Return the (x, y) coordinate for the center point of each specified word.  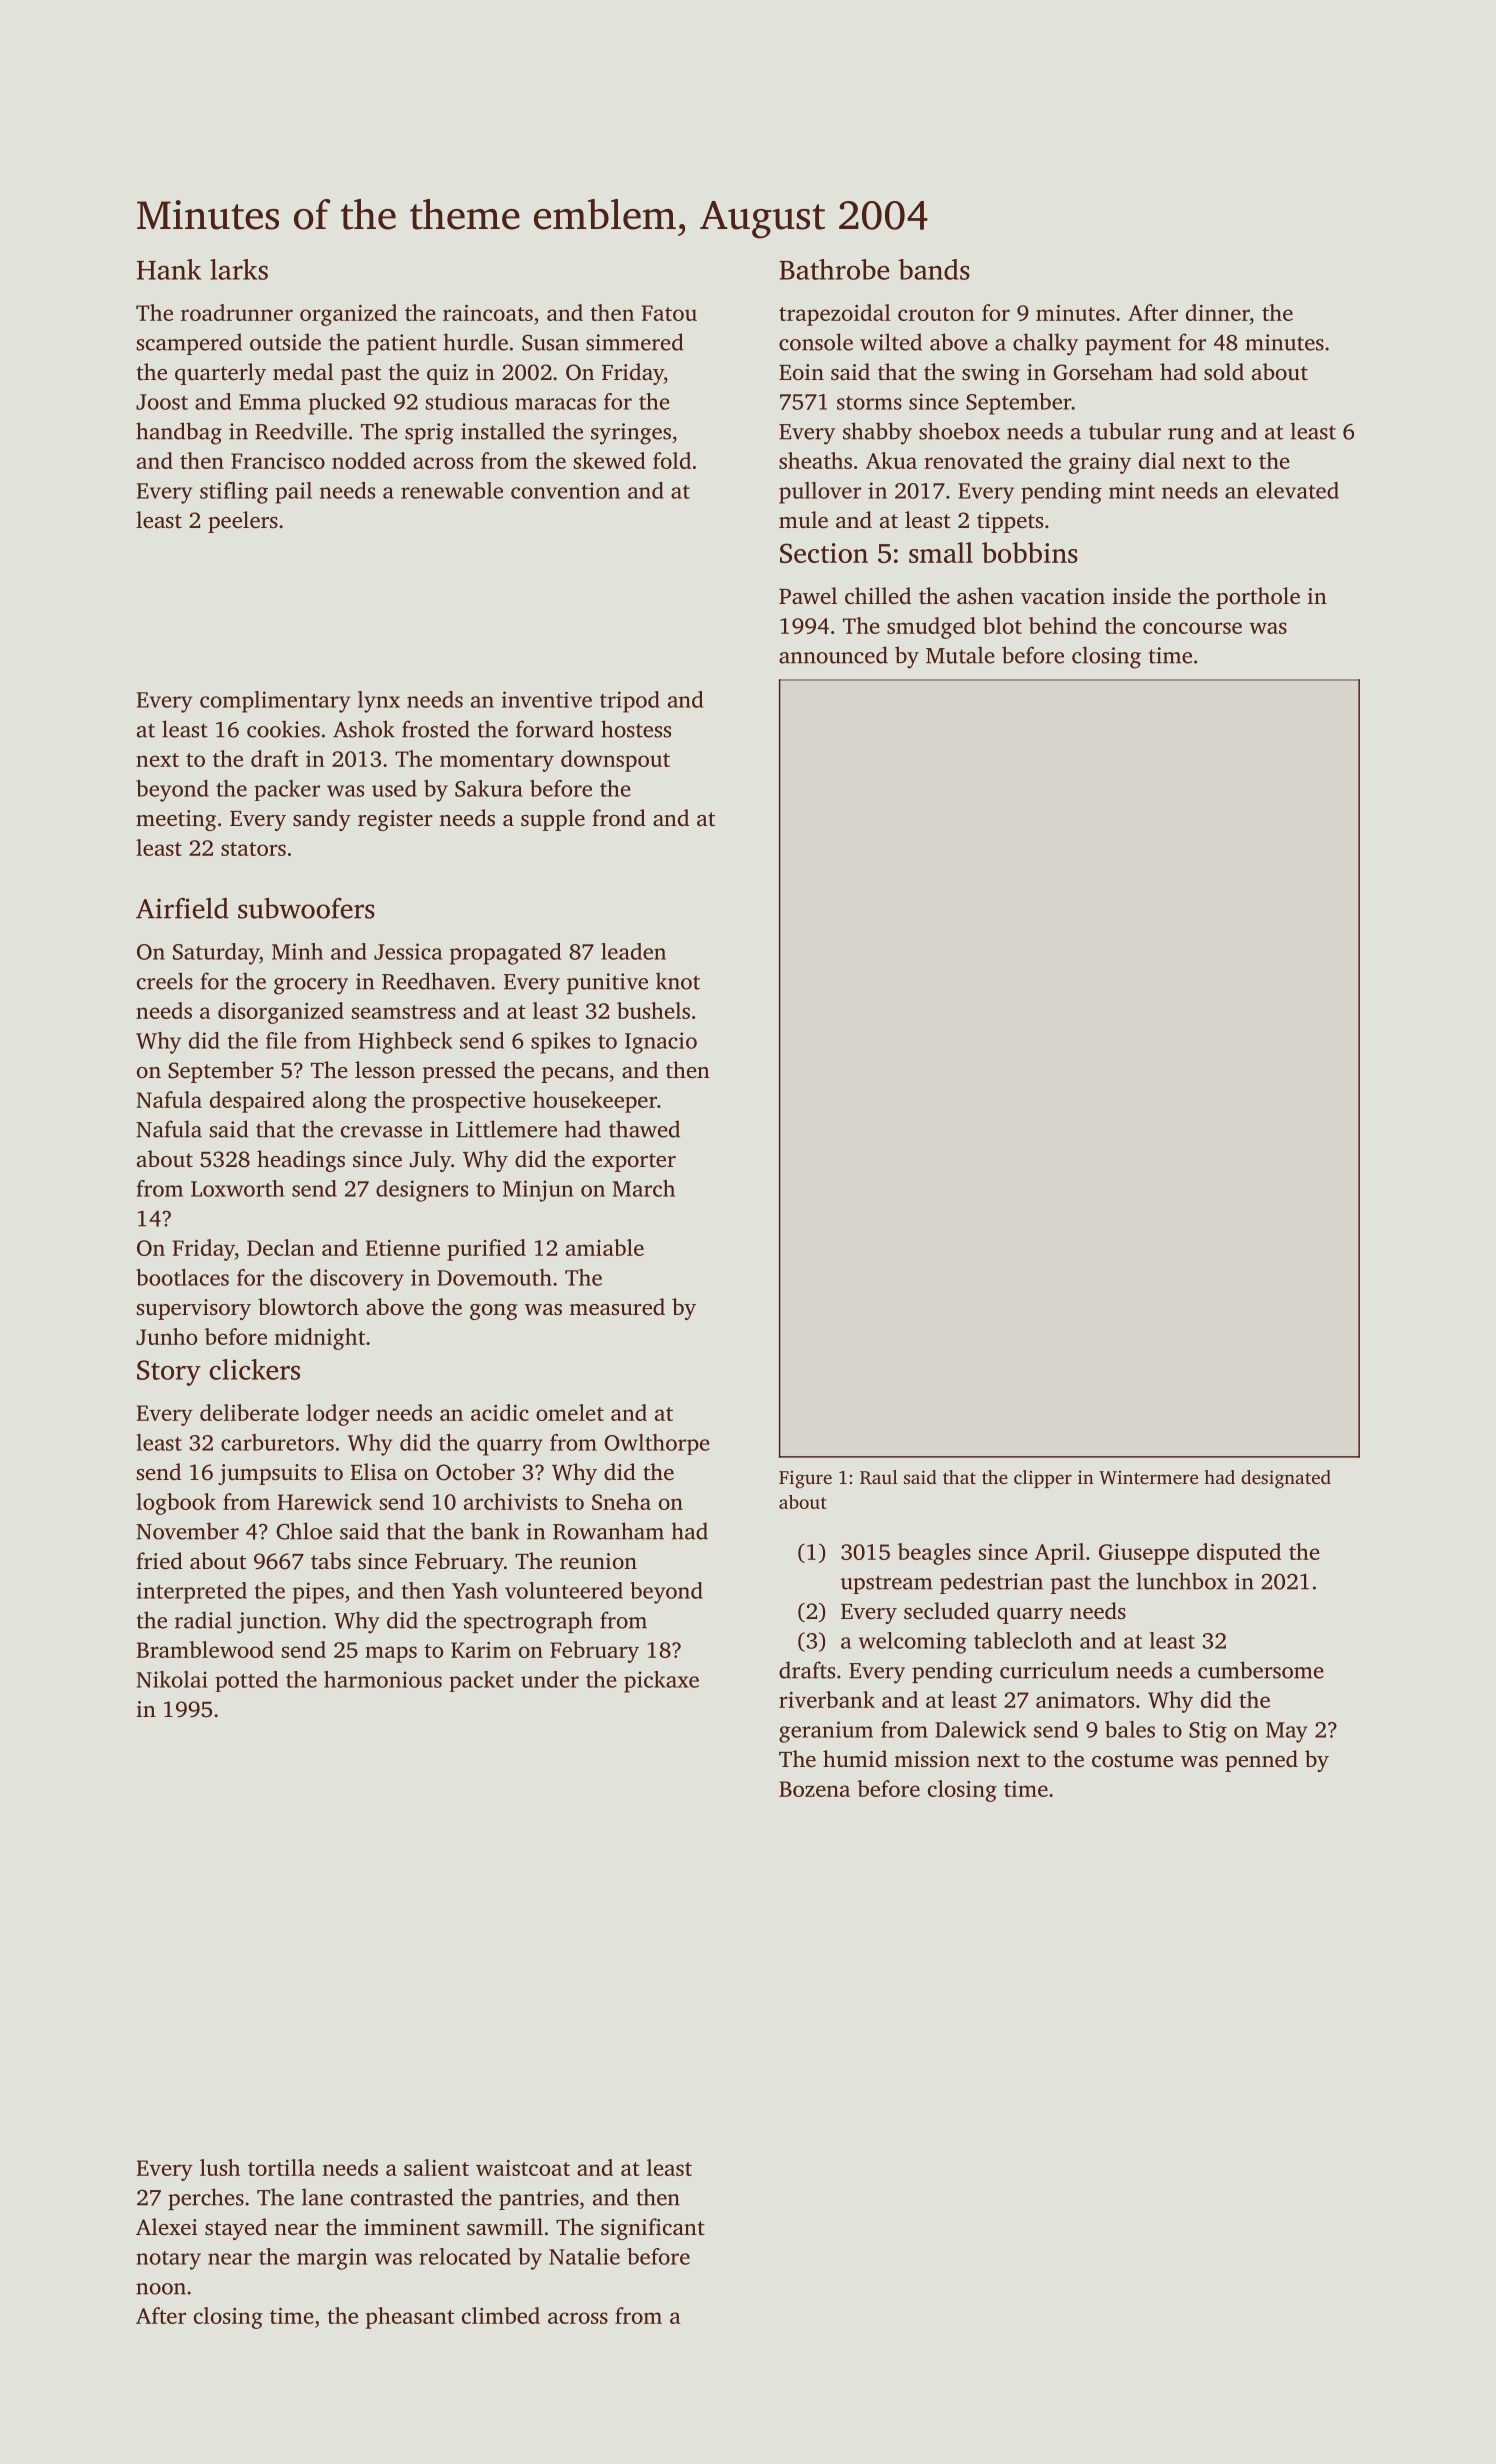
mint (1132, 490)
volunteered (564, 1590)
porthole (1258, 598)
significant (653, 2229)
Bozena (814, 1789)
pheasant (410, 2318)
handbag (179, 433)
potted (246, 1681)
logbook (176, 1504)
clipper (1043, 1479)
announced (833, 655)
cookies (283, 729)
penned (1261, 1761)
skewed (610, 460)
